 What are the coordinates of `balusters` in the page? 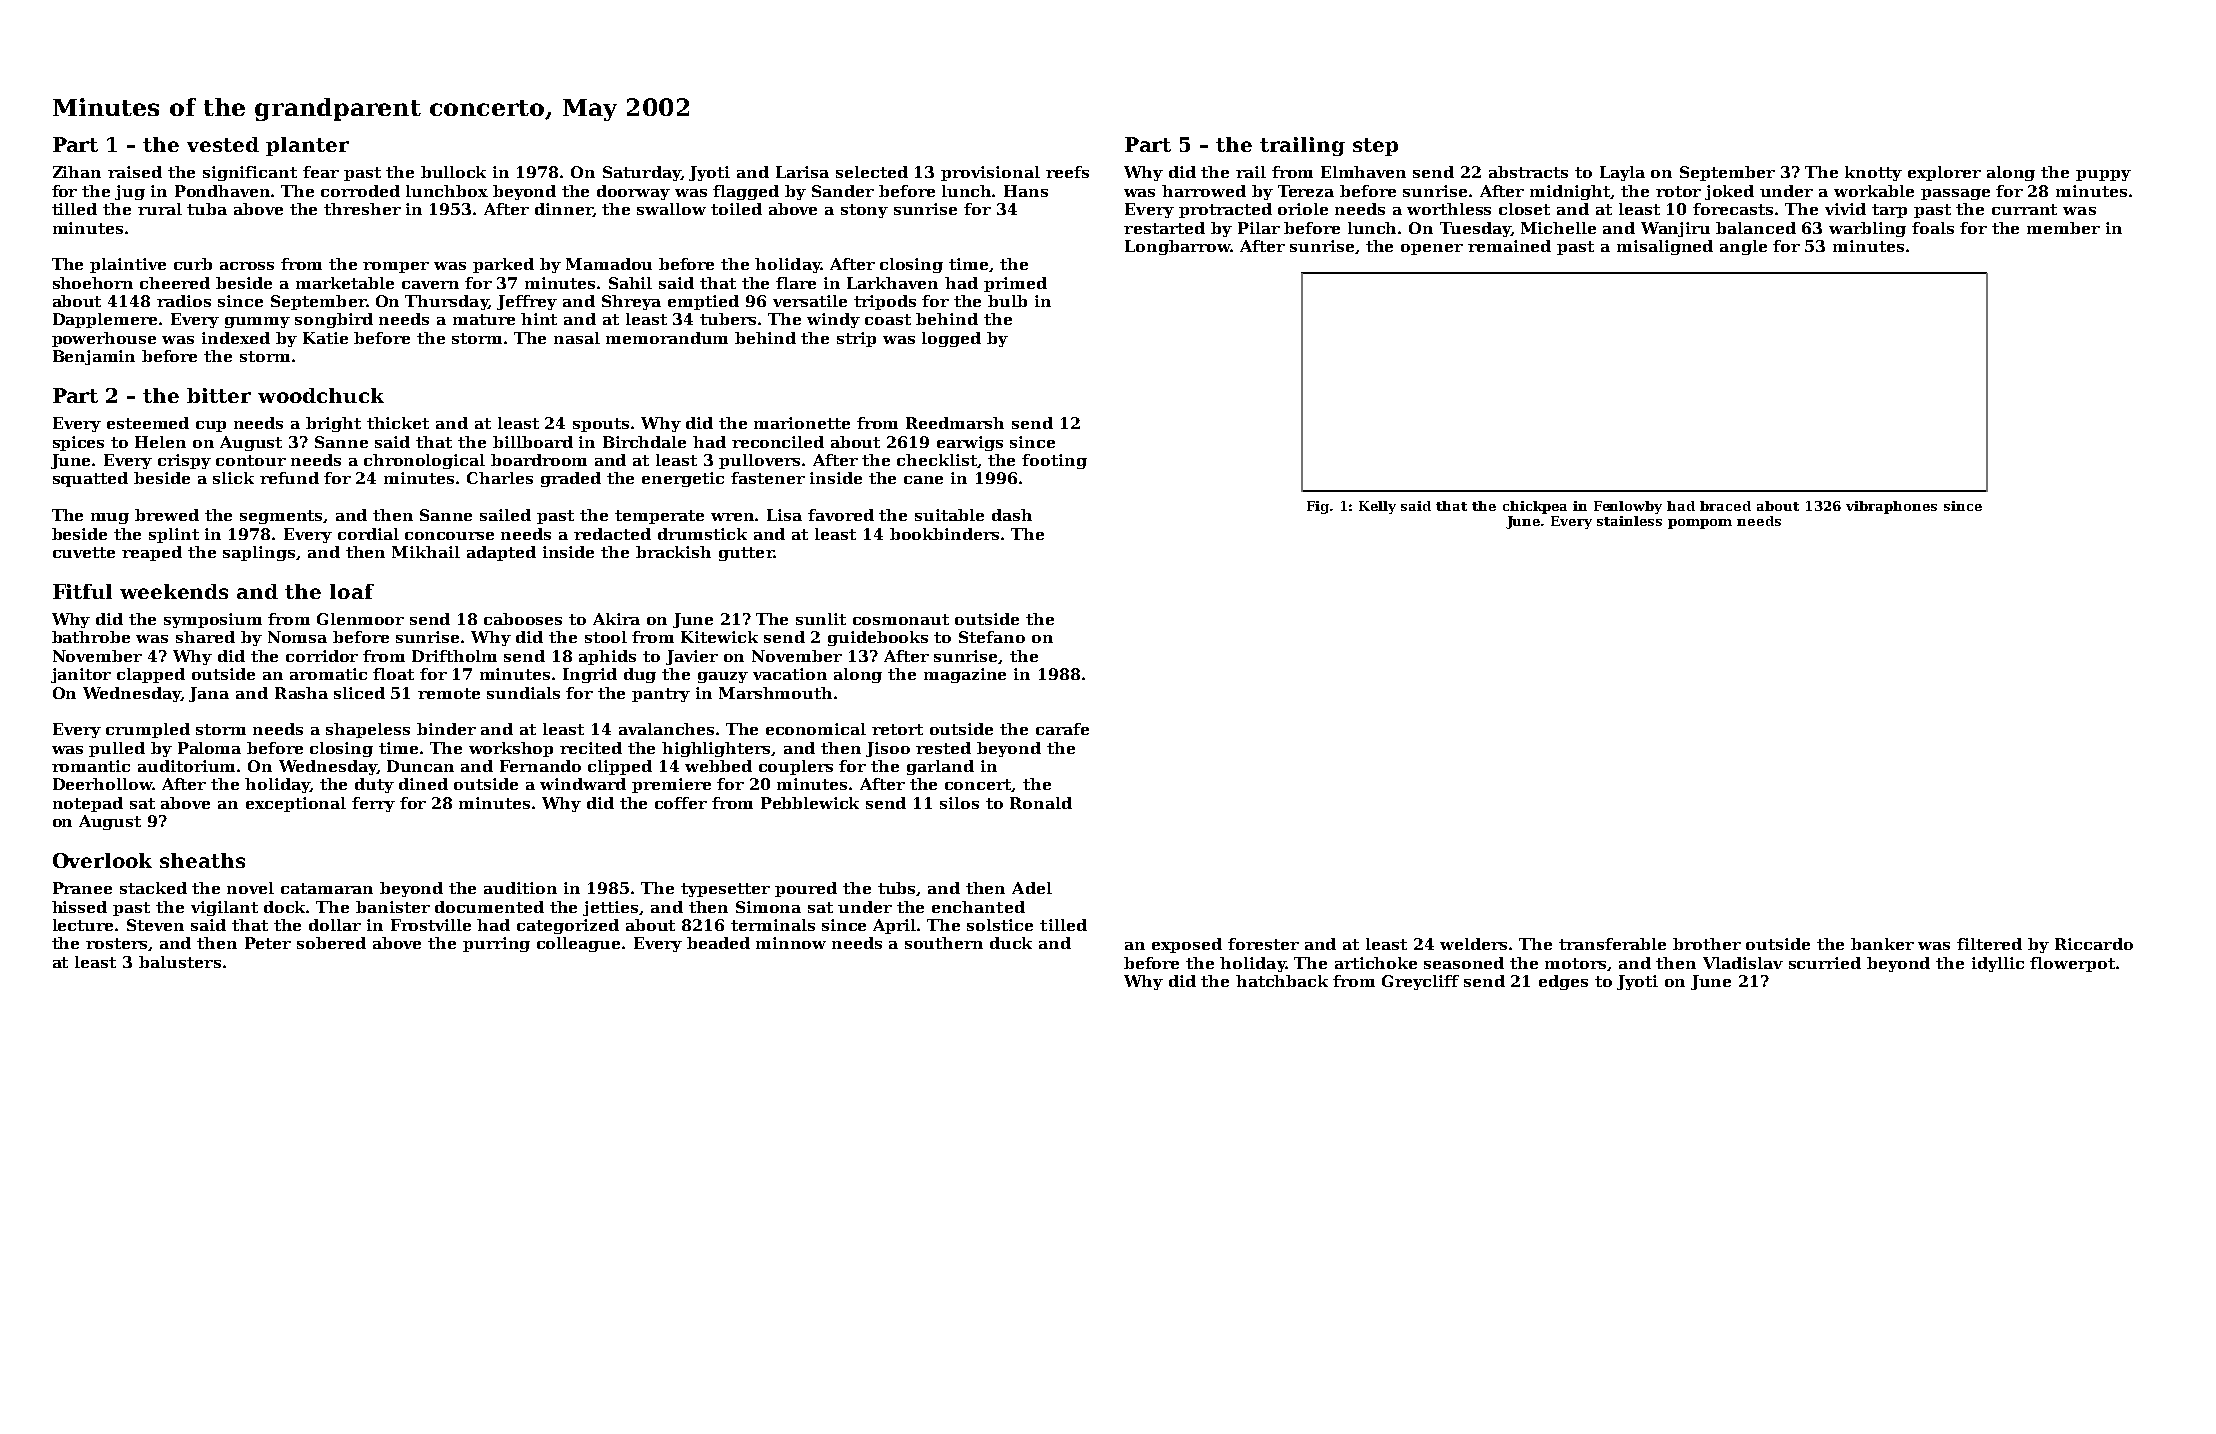 It's located at (180, 962).
